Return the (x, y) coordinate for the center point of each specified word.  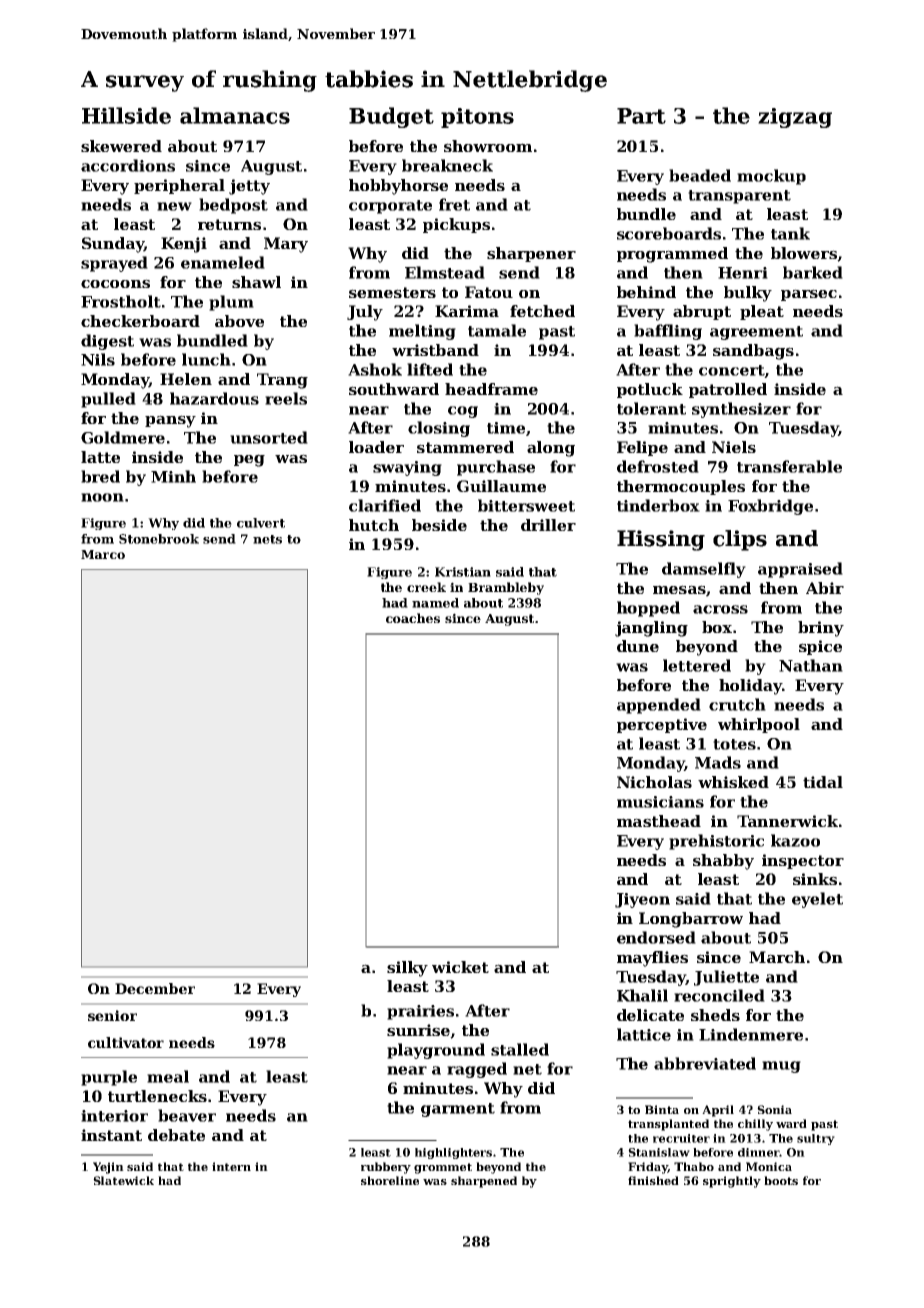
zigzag (795, 118)
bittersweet (526, 505)
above (239, 321)
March (777, 957)
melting (422, 332)
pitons (477, 118)
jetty (249, 187)
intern (231, 1166)
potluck (650, 390)
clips (740, 540)
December (155, 988)
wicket (460, 967)
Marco (103, 554)
